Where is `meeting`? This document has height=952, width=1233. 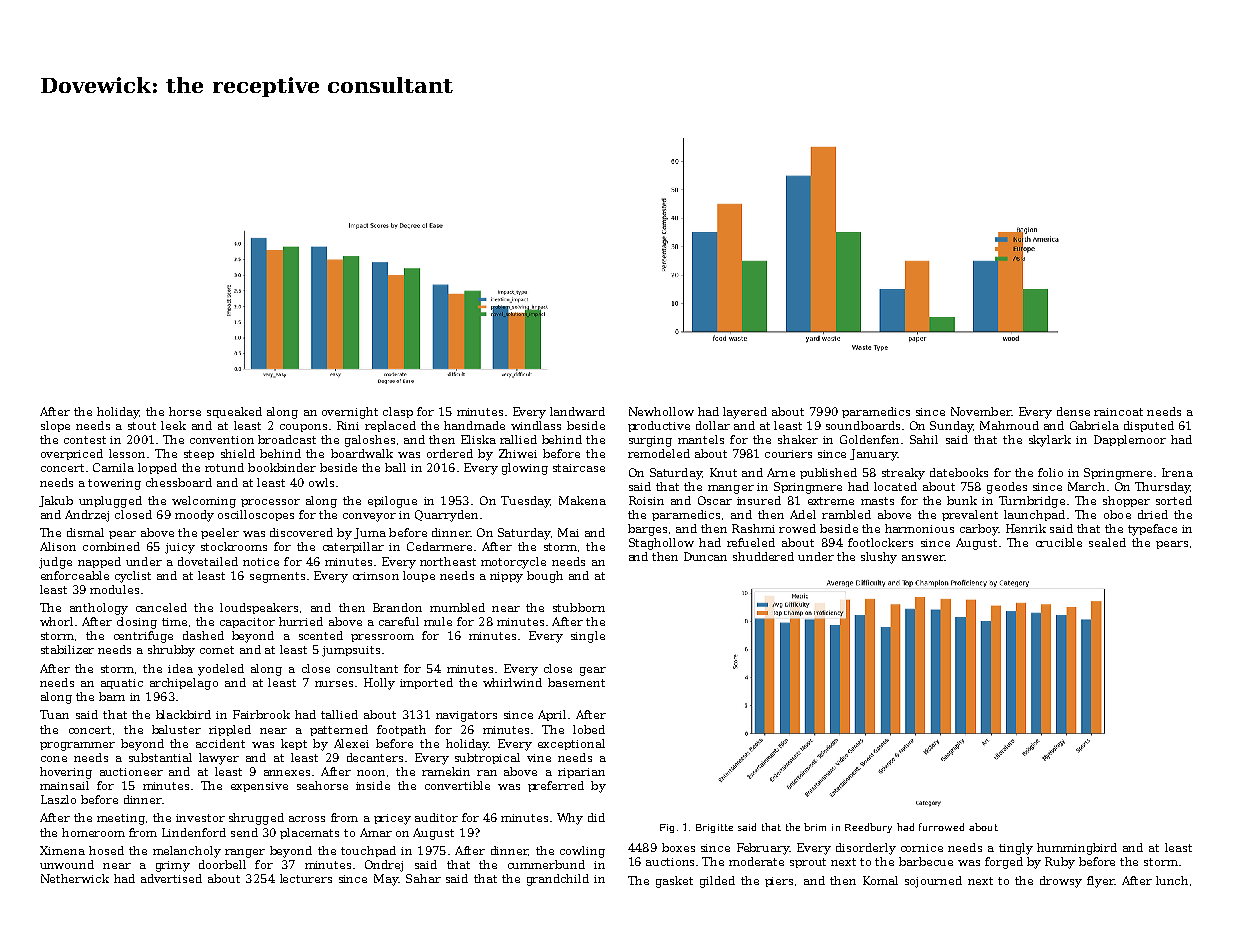
meeting is located at coordinates (121, 819).
